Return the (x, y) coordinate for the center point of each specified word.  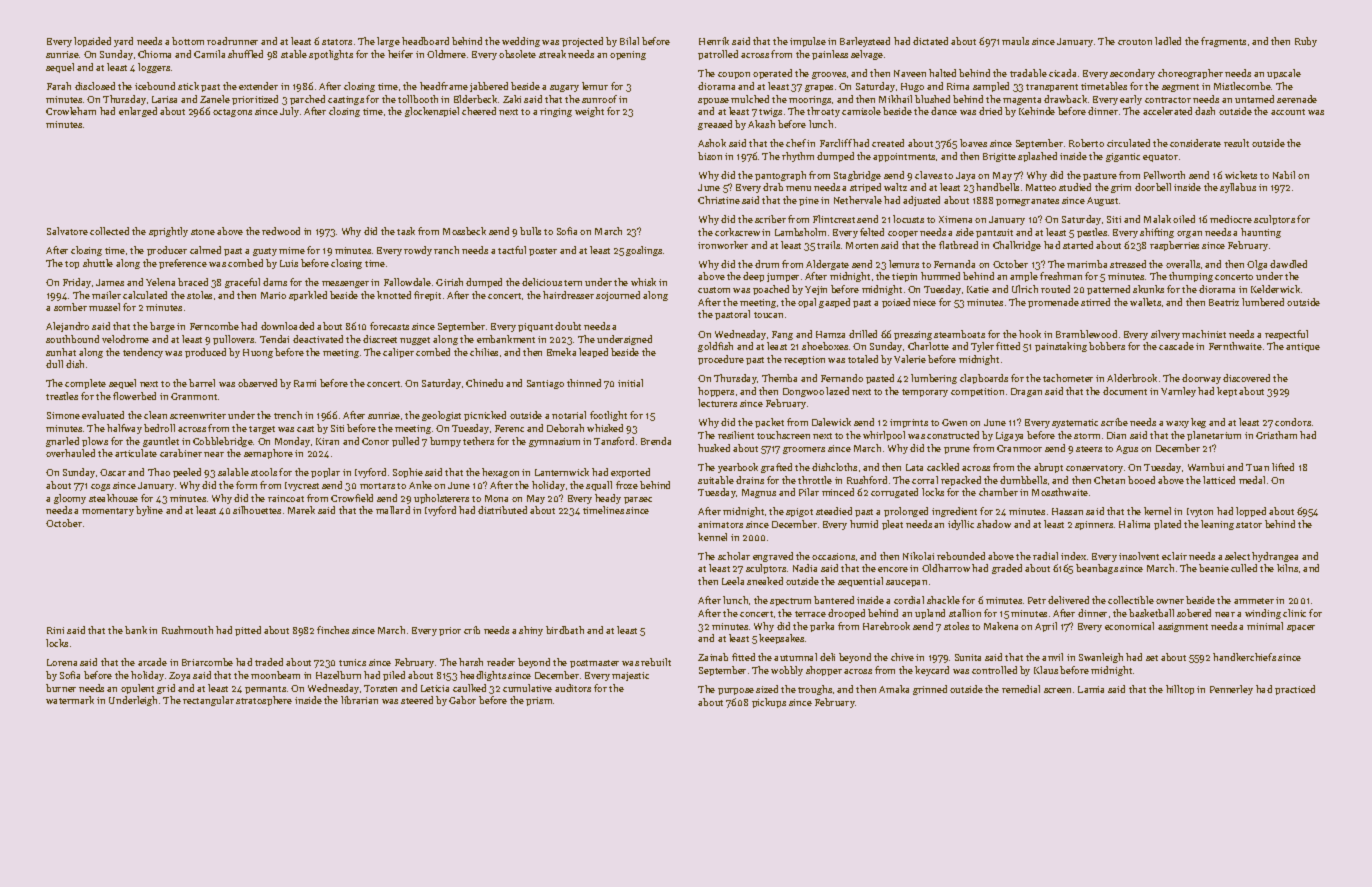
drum (767, 264)
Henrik (714, 41)
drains (750, 480)
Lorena (62, 662)
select (1237, 556)
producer (167, 251)
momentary (108, 512)
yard (123, 42)
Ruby (1306, 42)
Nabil (1284, 175)
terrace (810, 614)
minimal (1265, 626)
